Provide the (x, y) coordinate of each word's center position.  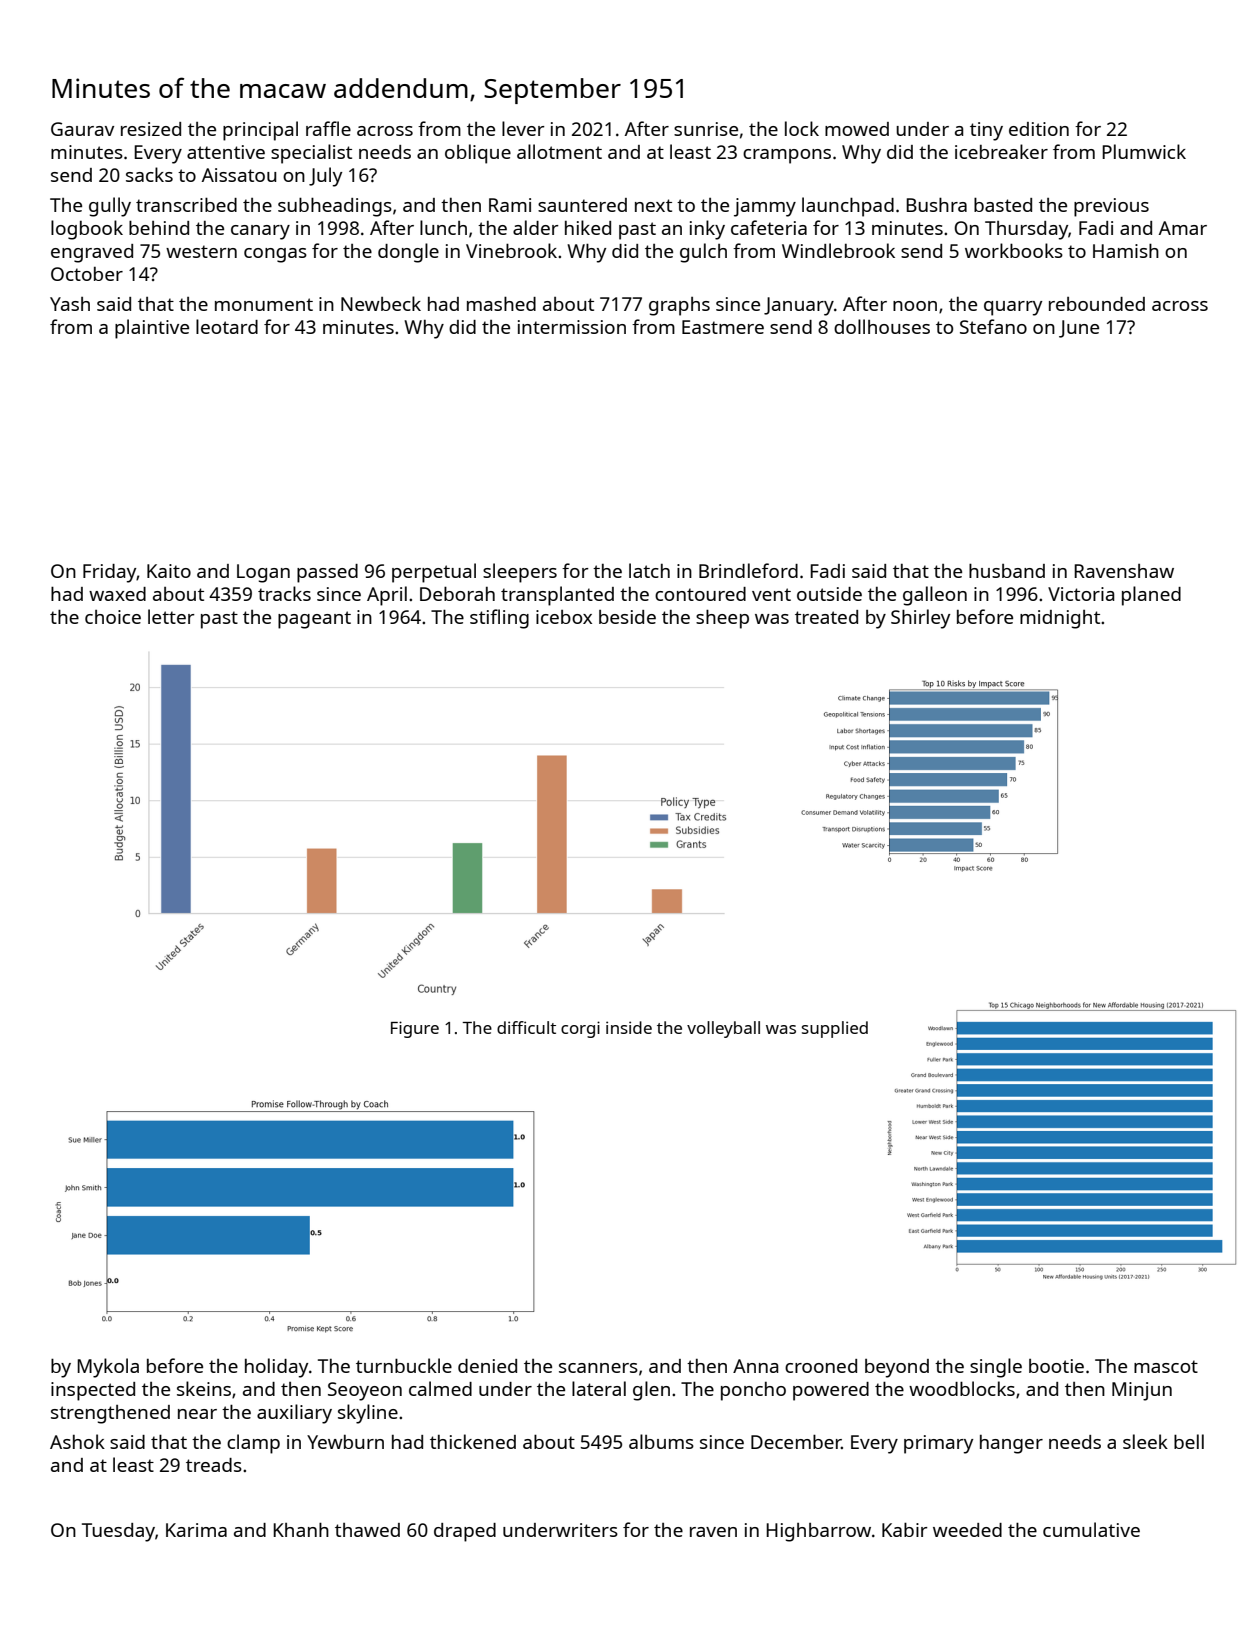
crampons (787, 156)
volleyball (723, 1029)
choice (113, 617)
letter (171, 616)
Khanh (301, 1529)
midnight (1060, 619)
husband (1007, 570)
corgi (580, 1029)
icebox (564, 617)
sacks (149, 174)
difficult (526, 1027)
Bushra (936, 204)
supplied (835, 1029)
